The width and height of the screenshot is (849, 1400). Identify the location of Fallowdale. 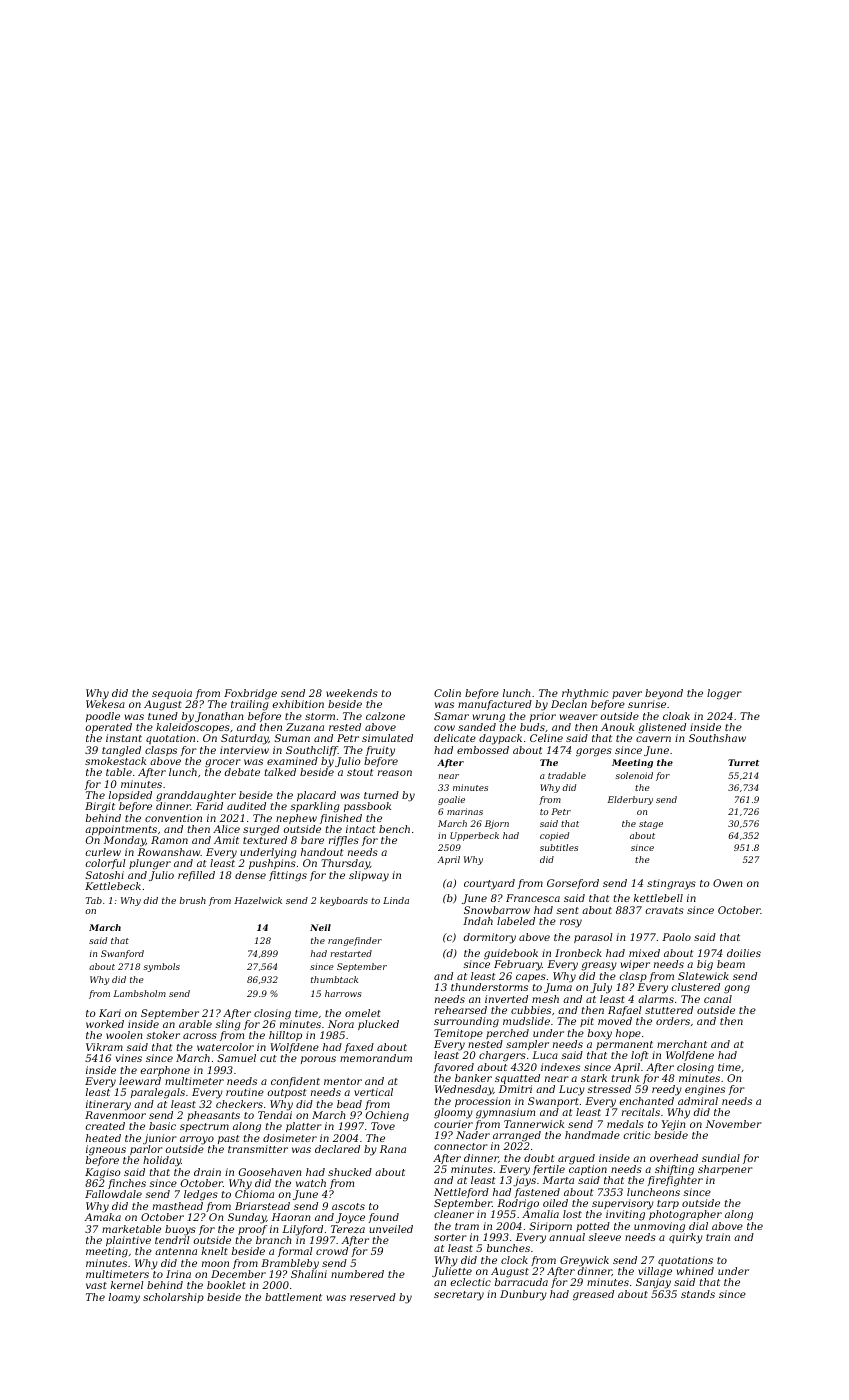
(113, 1194).
